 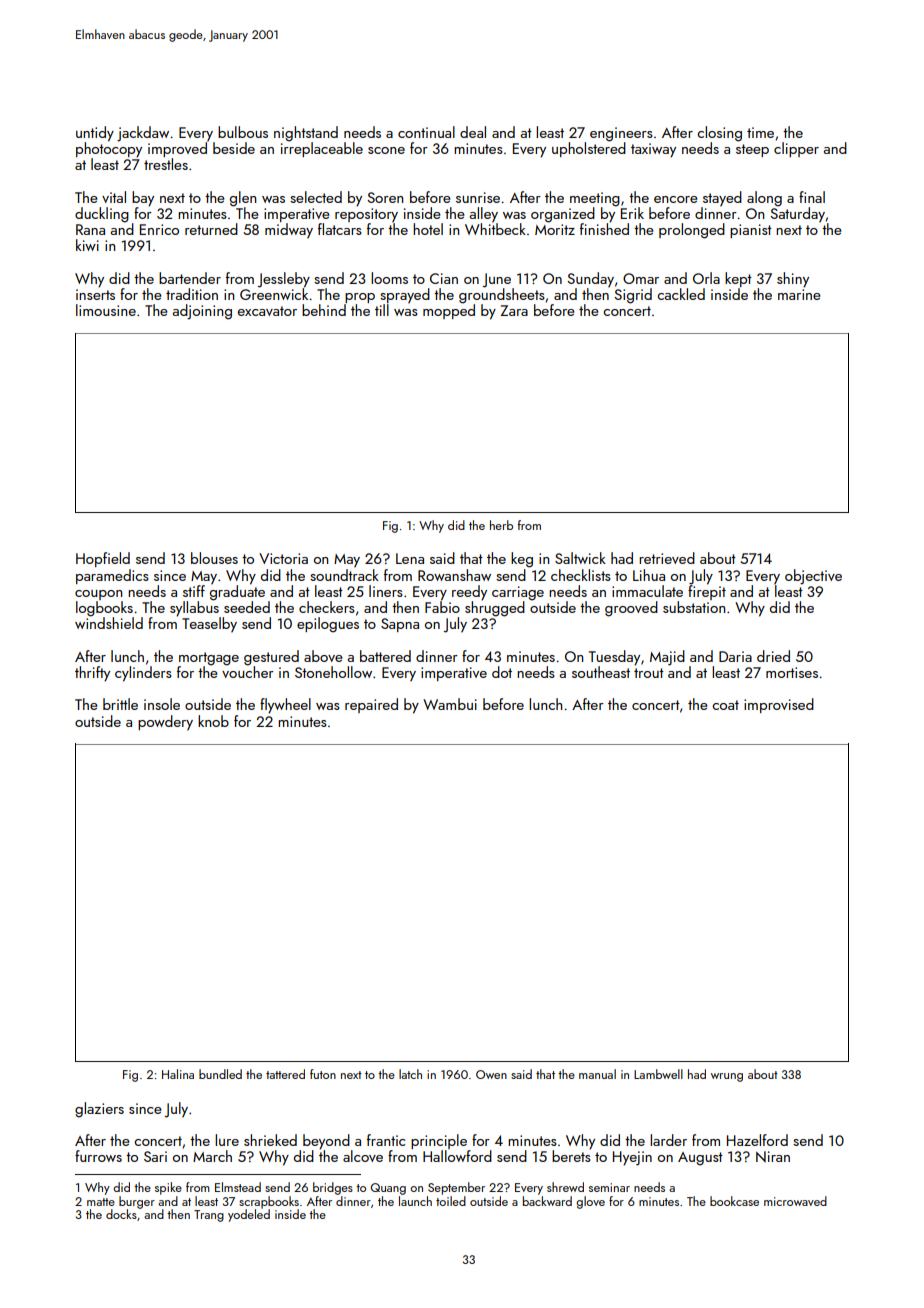 I want to click on coat, so click(x=725, y=705).
